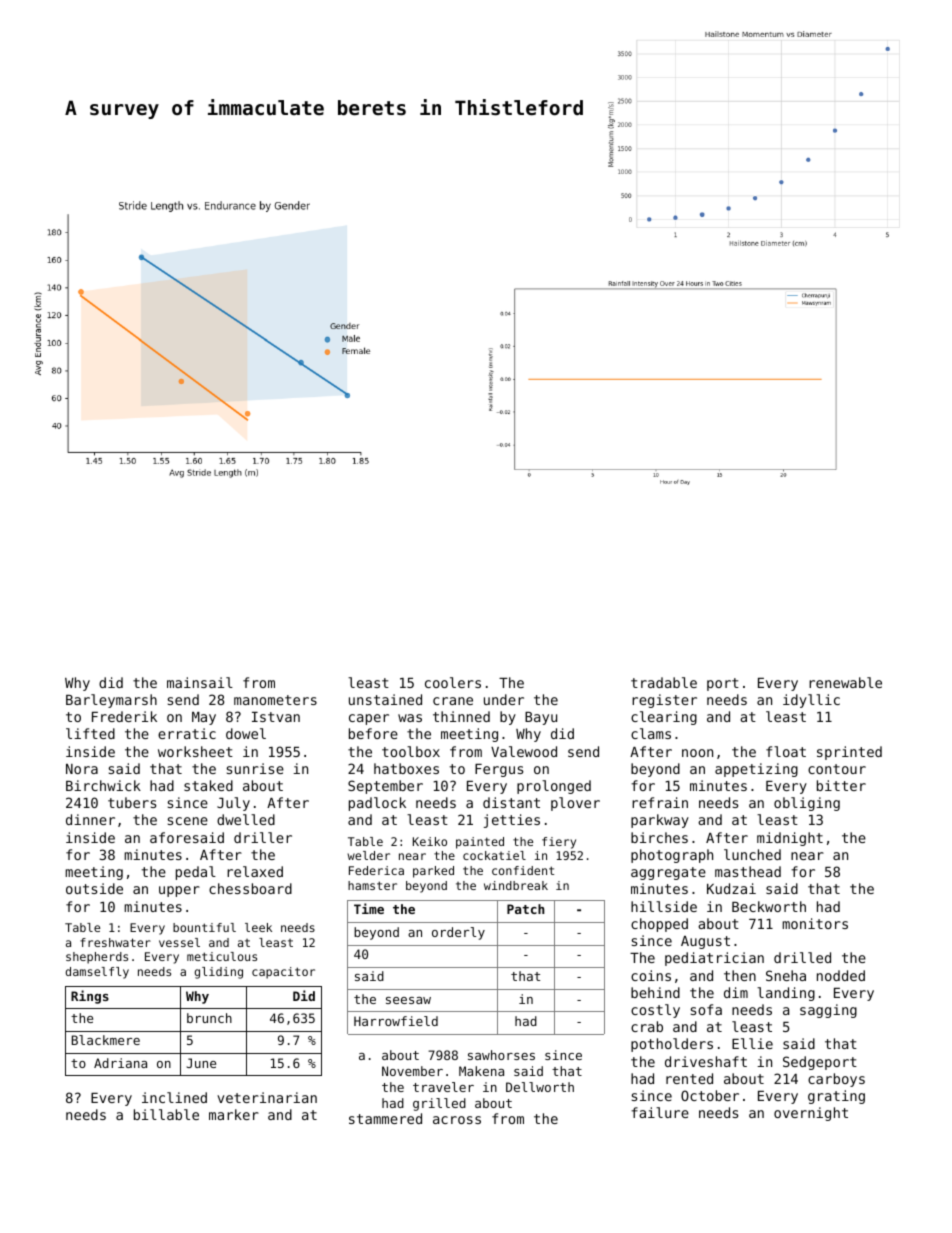  What do you see at coordinates (453, 682) in the document?
I see `coolers` at bounding box center [453, 682].
